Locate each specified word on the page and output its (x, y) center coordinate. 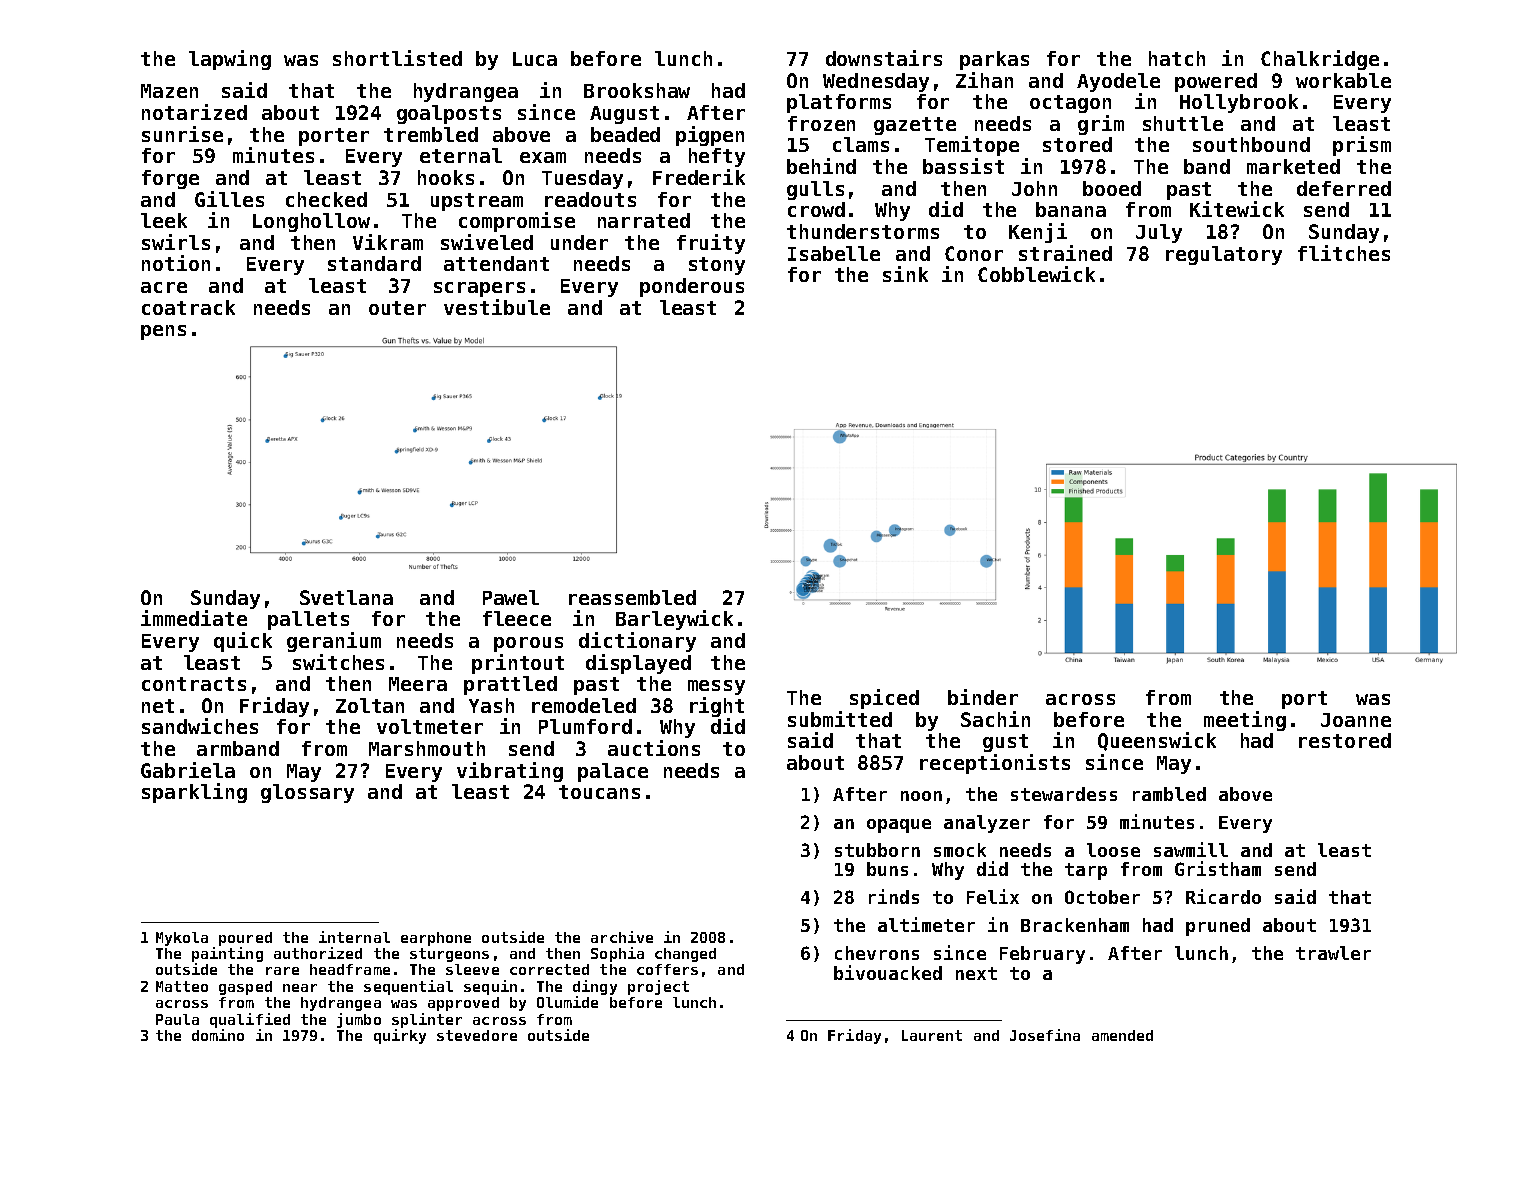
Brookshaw (637, 90)
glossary (307, 793)
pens (163, 332)
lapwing (230, 60)
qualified (250, 1020)
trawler (1333, 953)
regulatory (1224, 255)
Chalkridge (1320, 60)
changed (685, 955)
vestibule (497, 307)
